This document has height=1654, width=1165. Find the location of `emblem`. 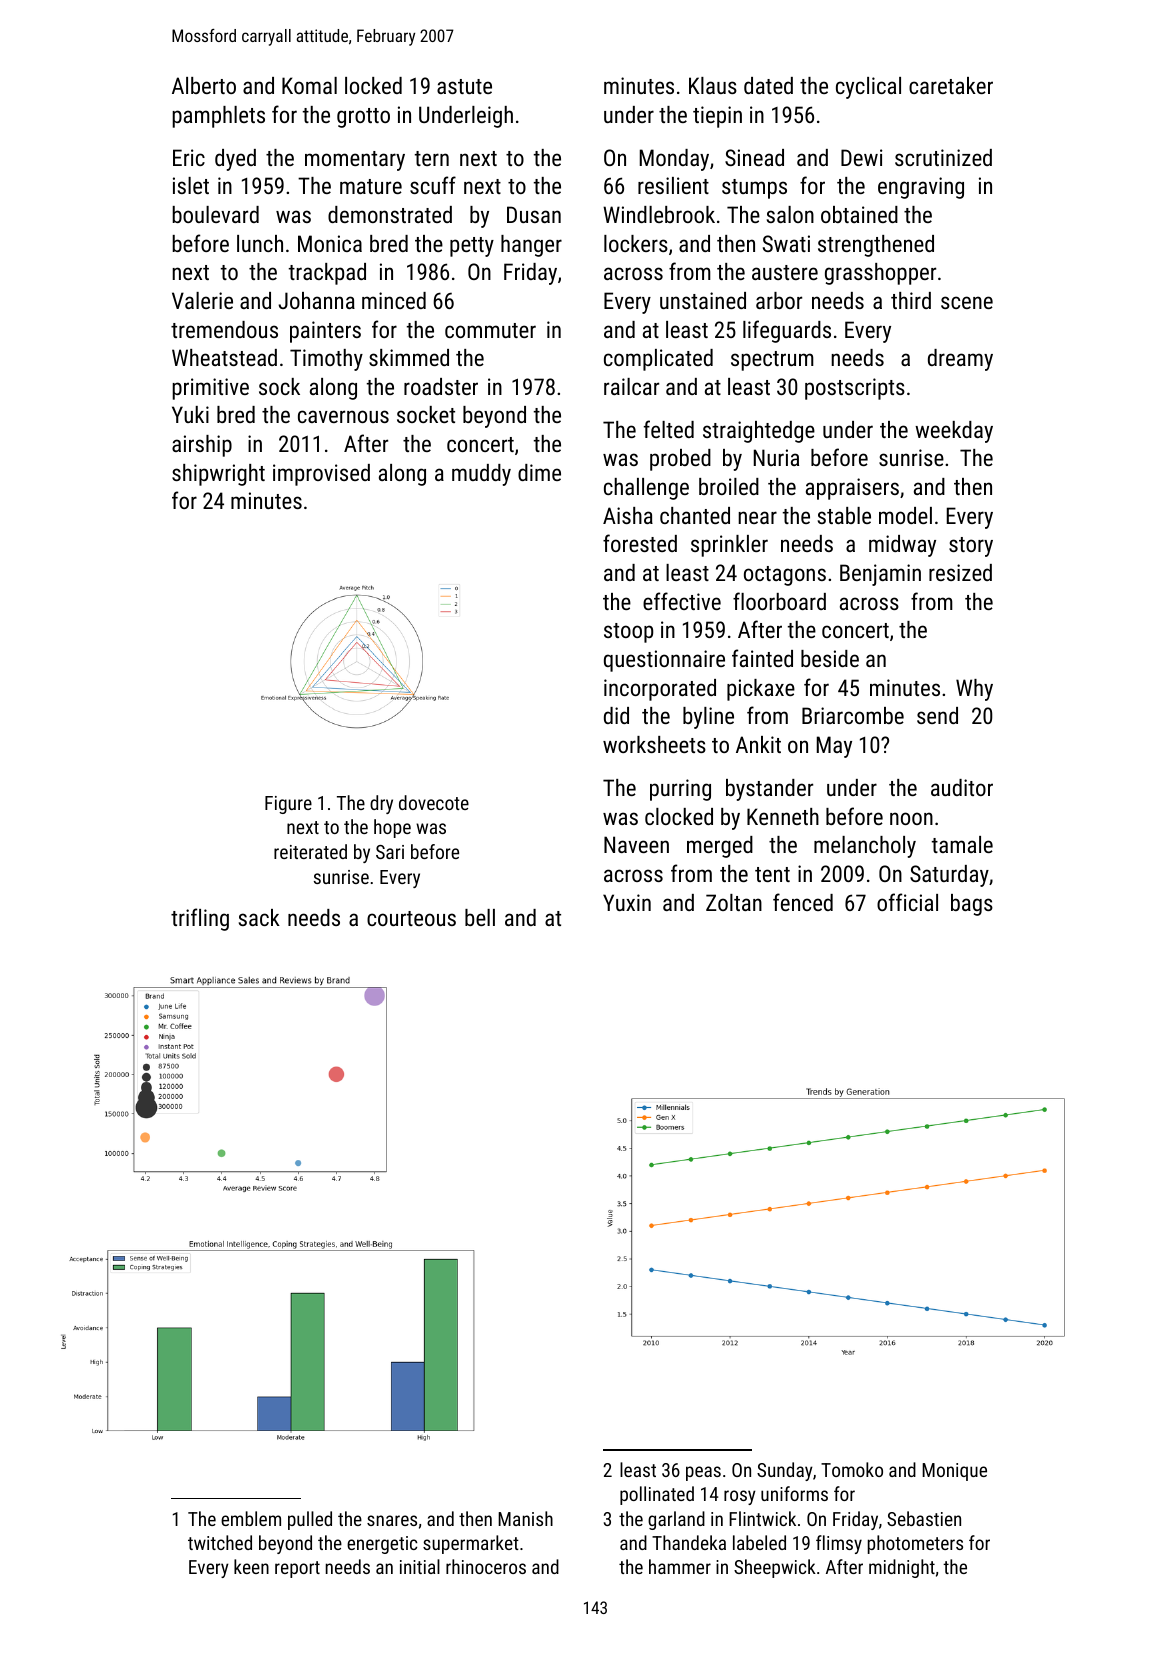

emblem is located at coordinates (251, 1518).
